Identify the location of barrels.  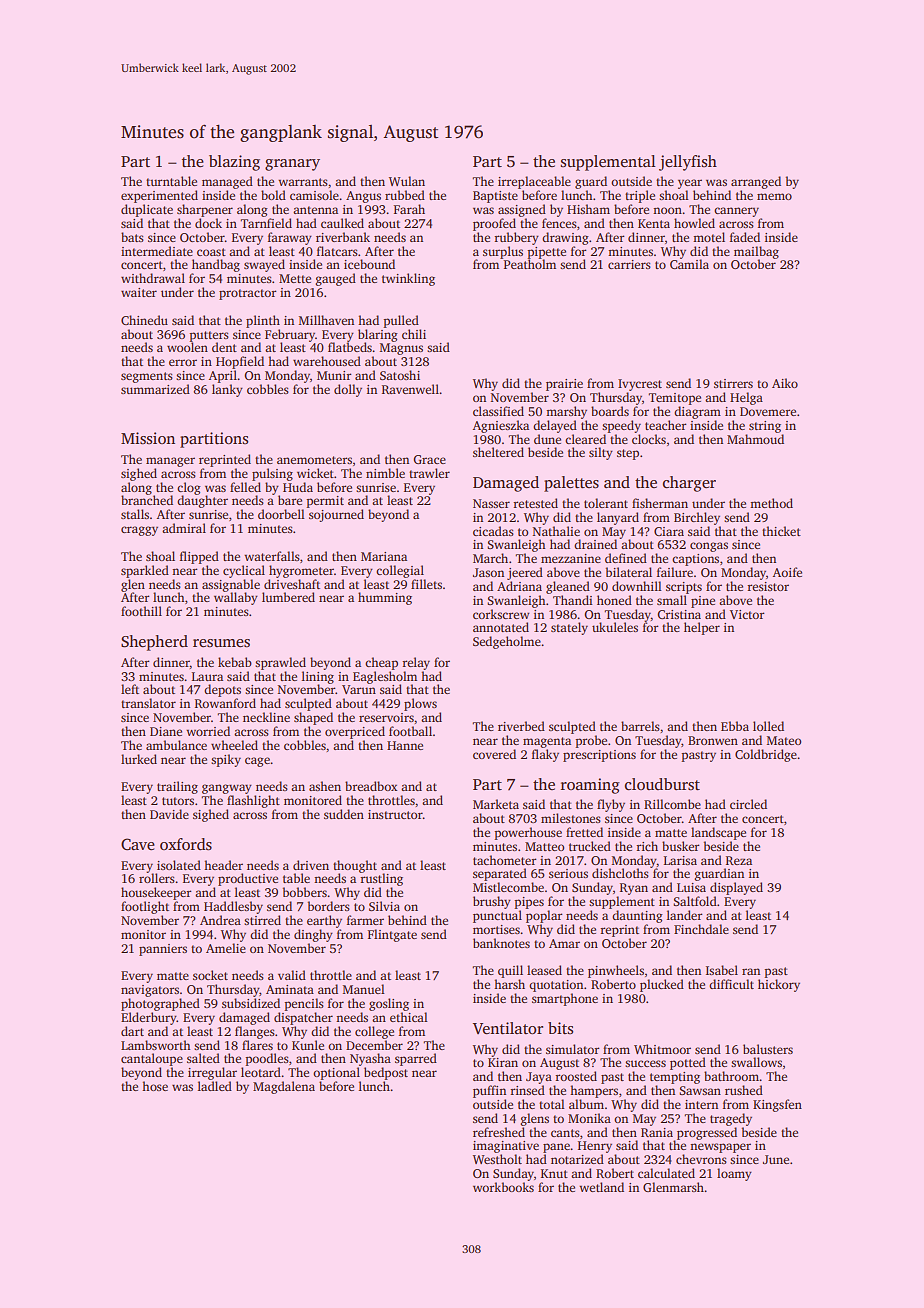
(640, 726).
